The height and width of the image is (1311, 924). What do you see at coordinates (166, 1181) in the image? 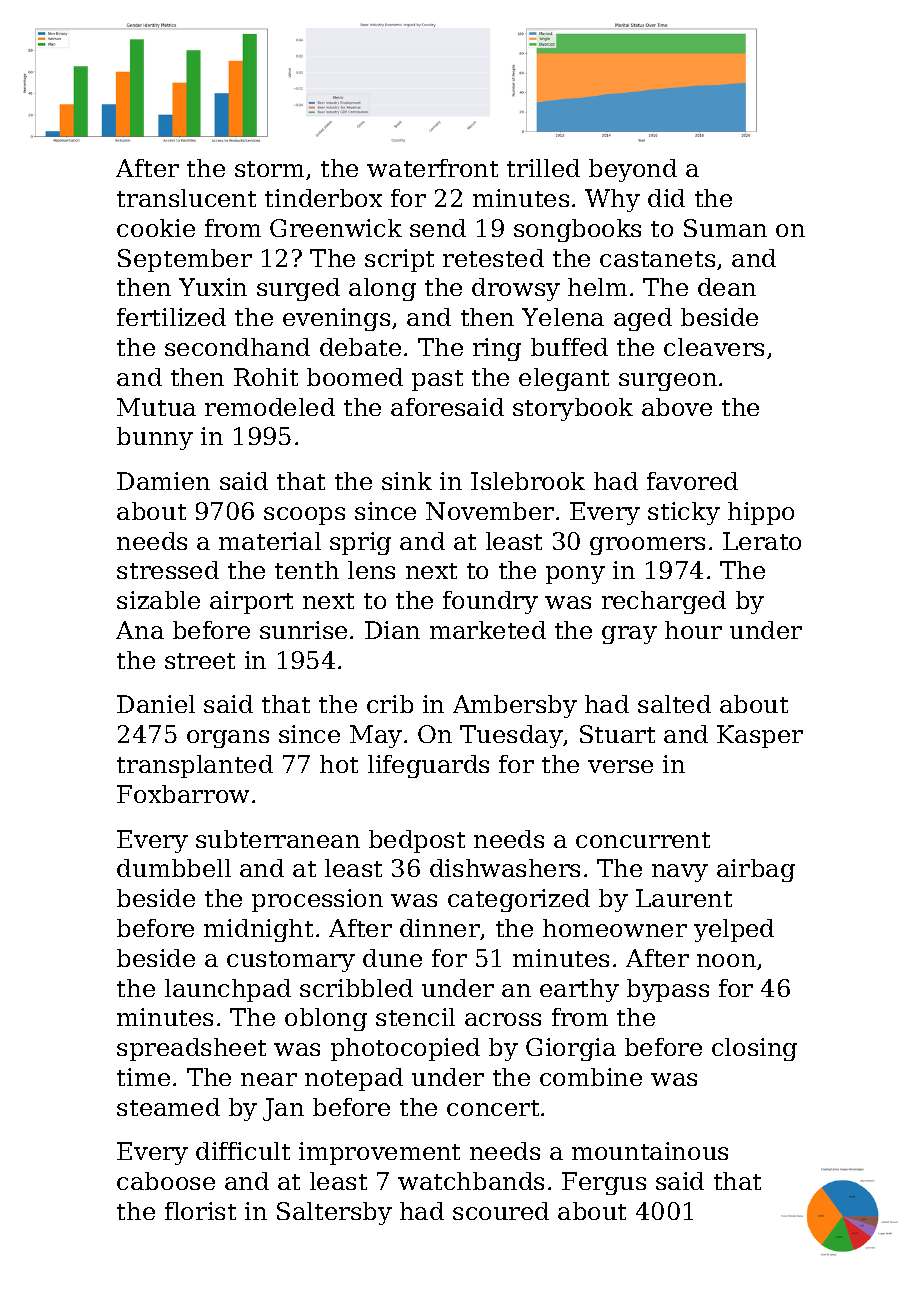
I see `caboose` at bounding box center [166, 1181].
